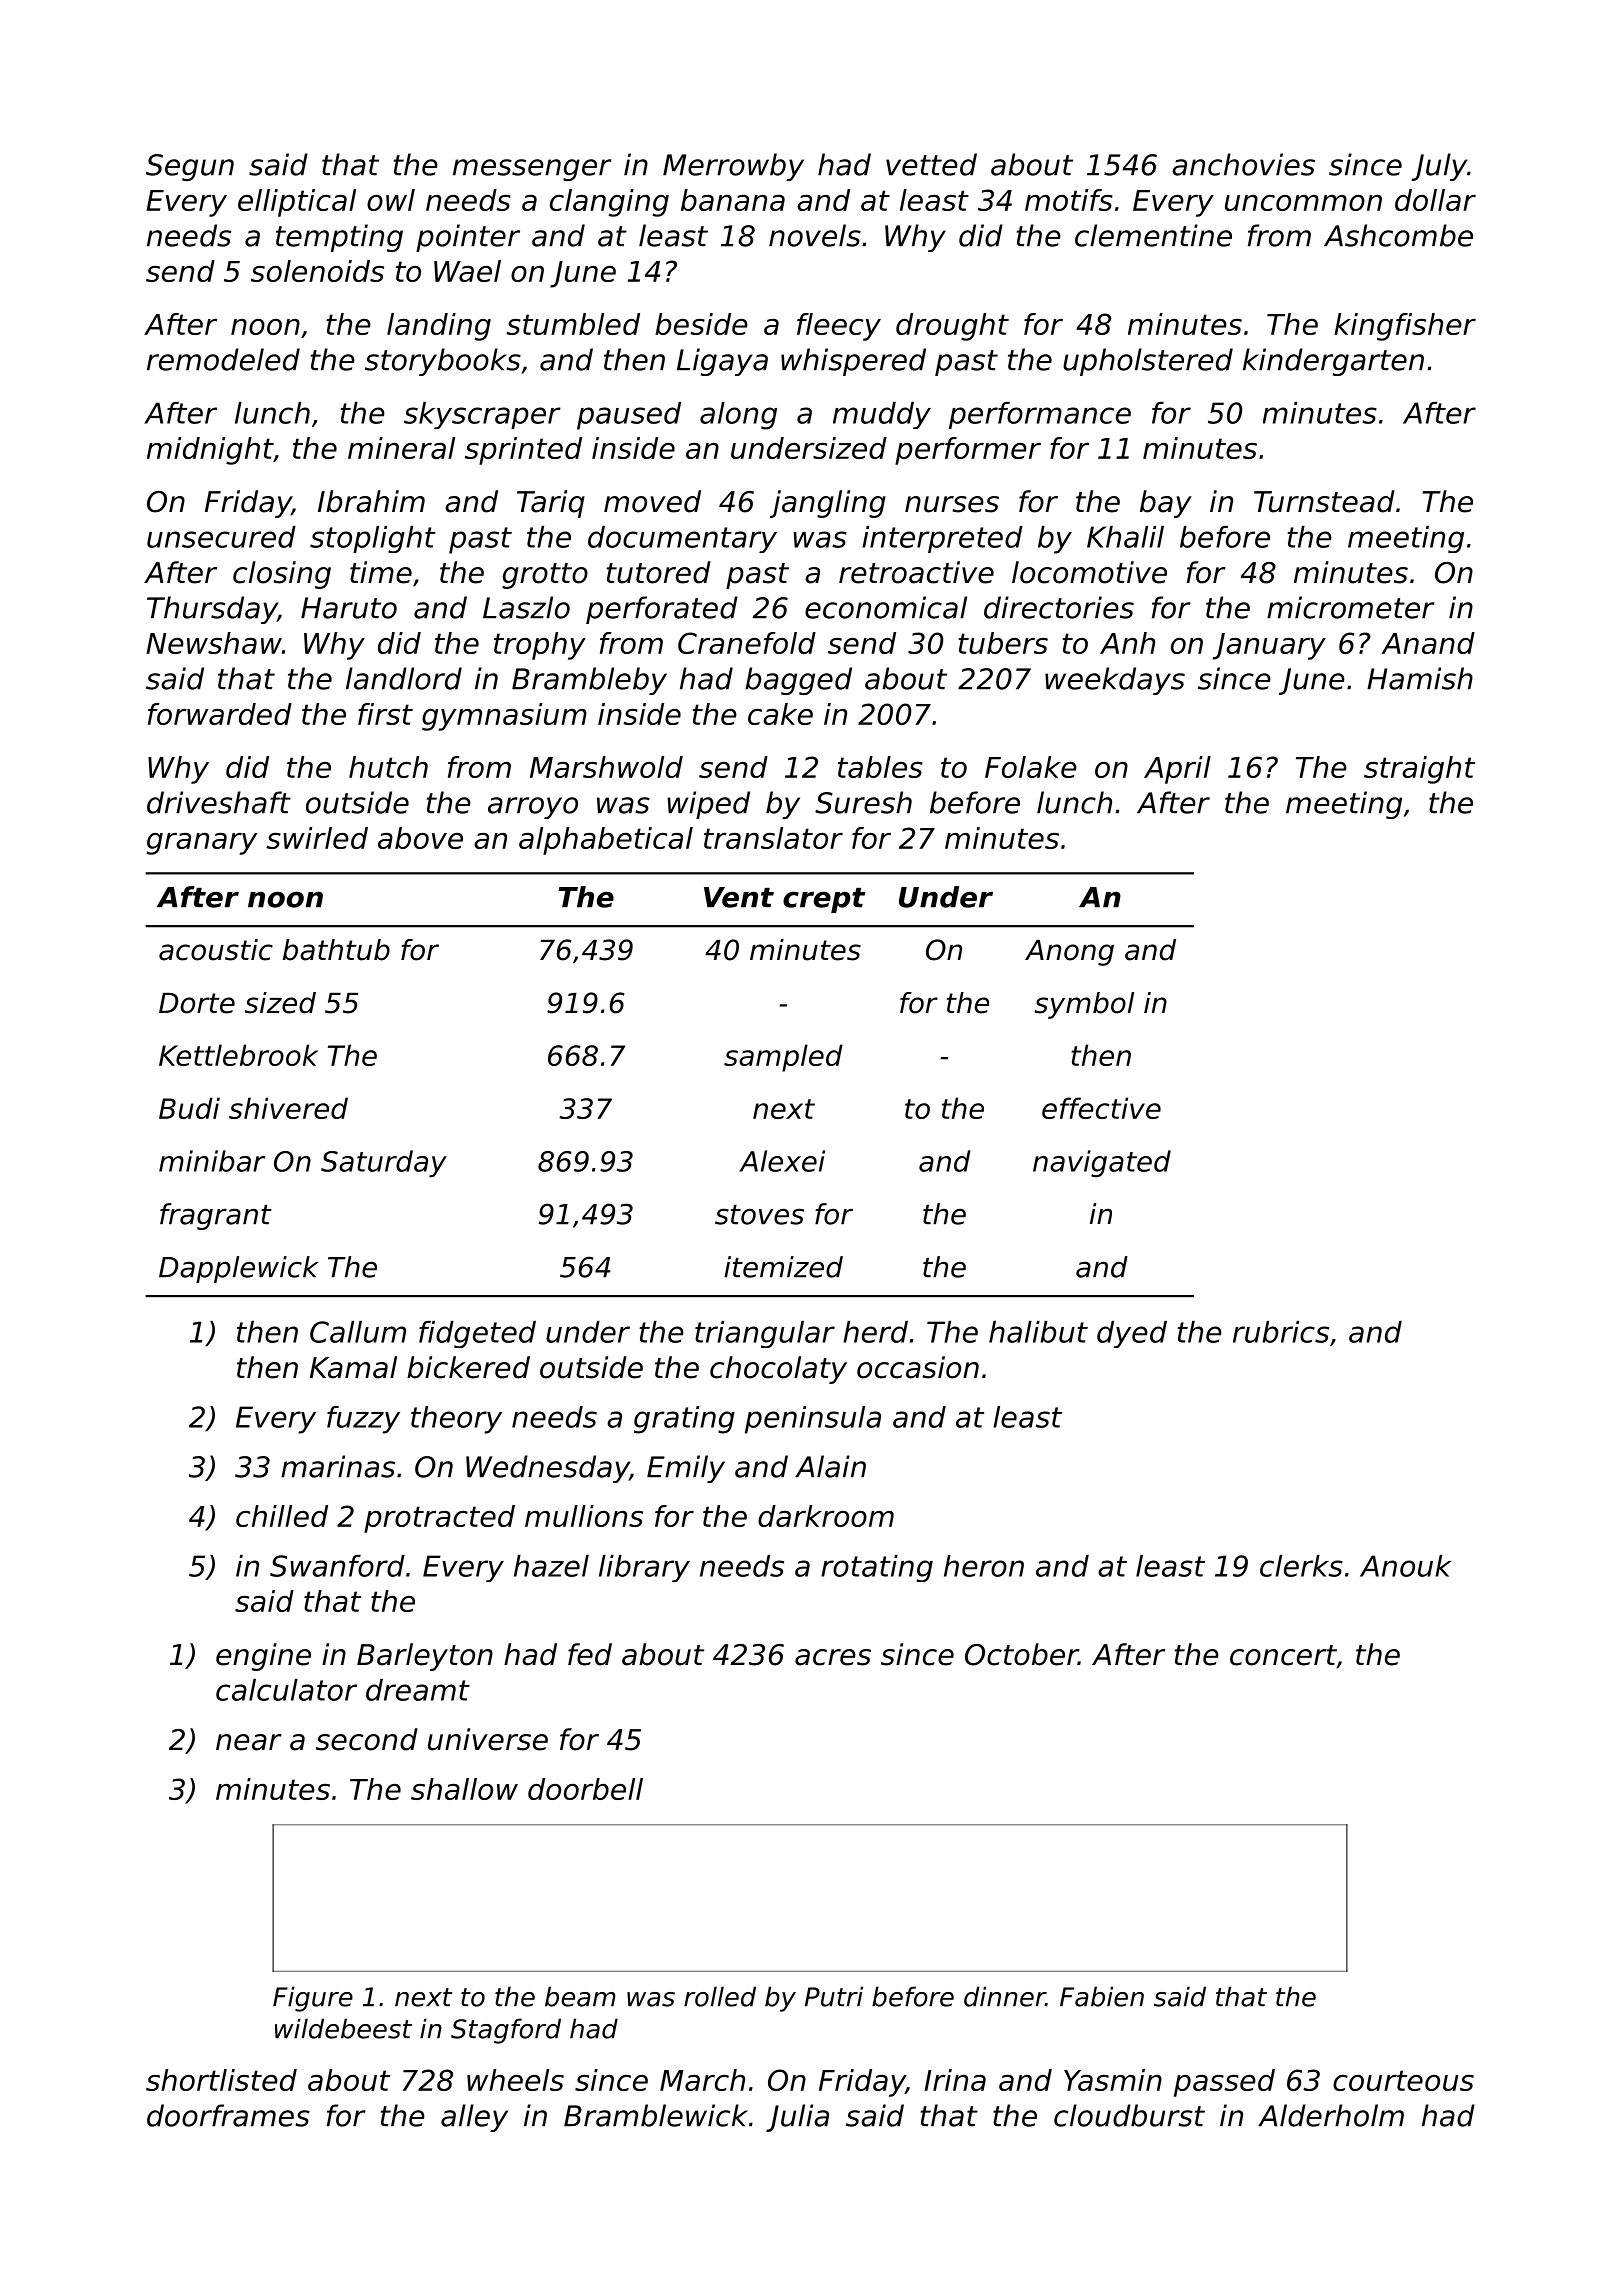 This page has height=2292, width=1620. What do you see at coordinates (1406, 1566) in the page?
I see `Anouk` at bounding box center [1406, 1566].
